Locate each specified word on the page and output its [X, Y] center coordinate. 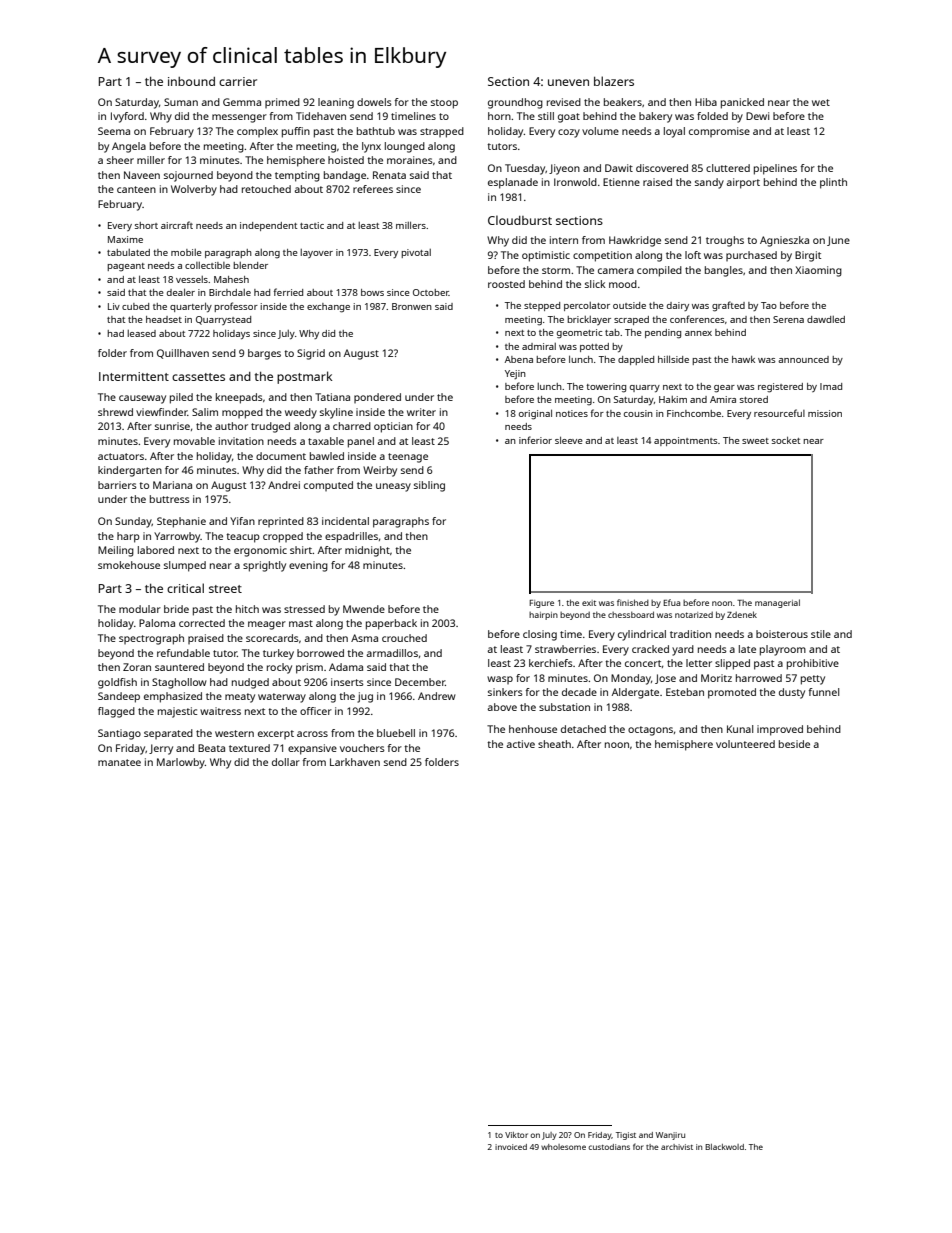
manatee [119, 762]
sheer [120, 160]
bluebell [396, 733]
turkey [278, 654]
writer [421, 412]
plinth [833, 183]
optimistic [546, 256]
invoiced [511, 1147]
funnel [824, 692]
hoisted [346, 160]
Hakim [673, 399]
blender [250, 265]
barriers [117, 485]
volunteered [745, 744]
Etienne [621, 182]
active [521, 744]
